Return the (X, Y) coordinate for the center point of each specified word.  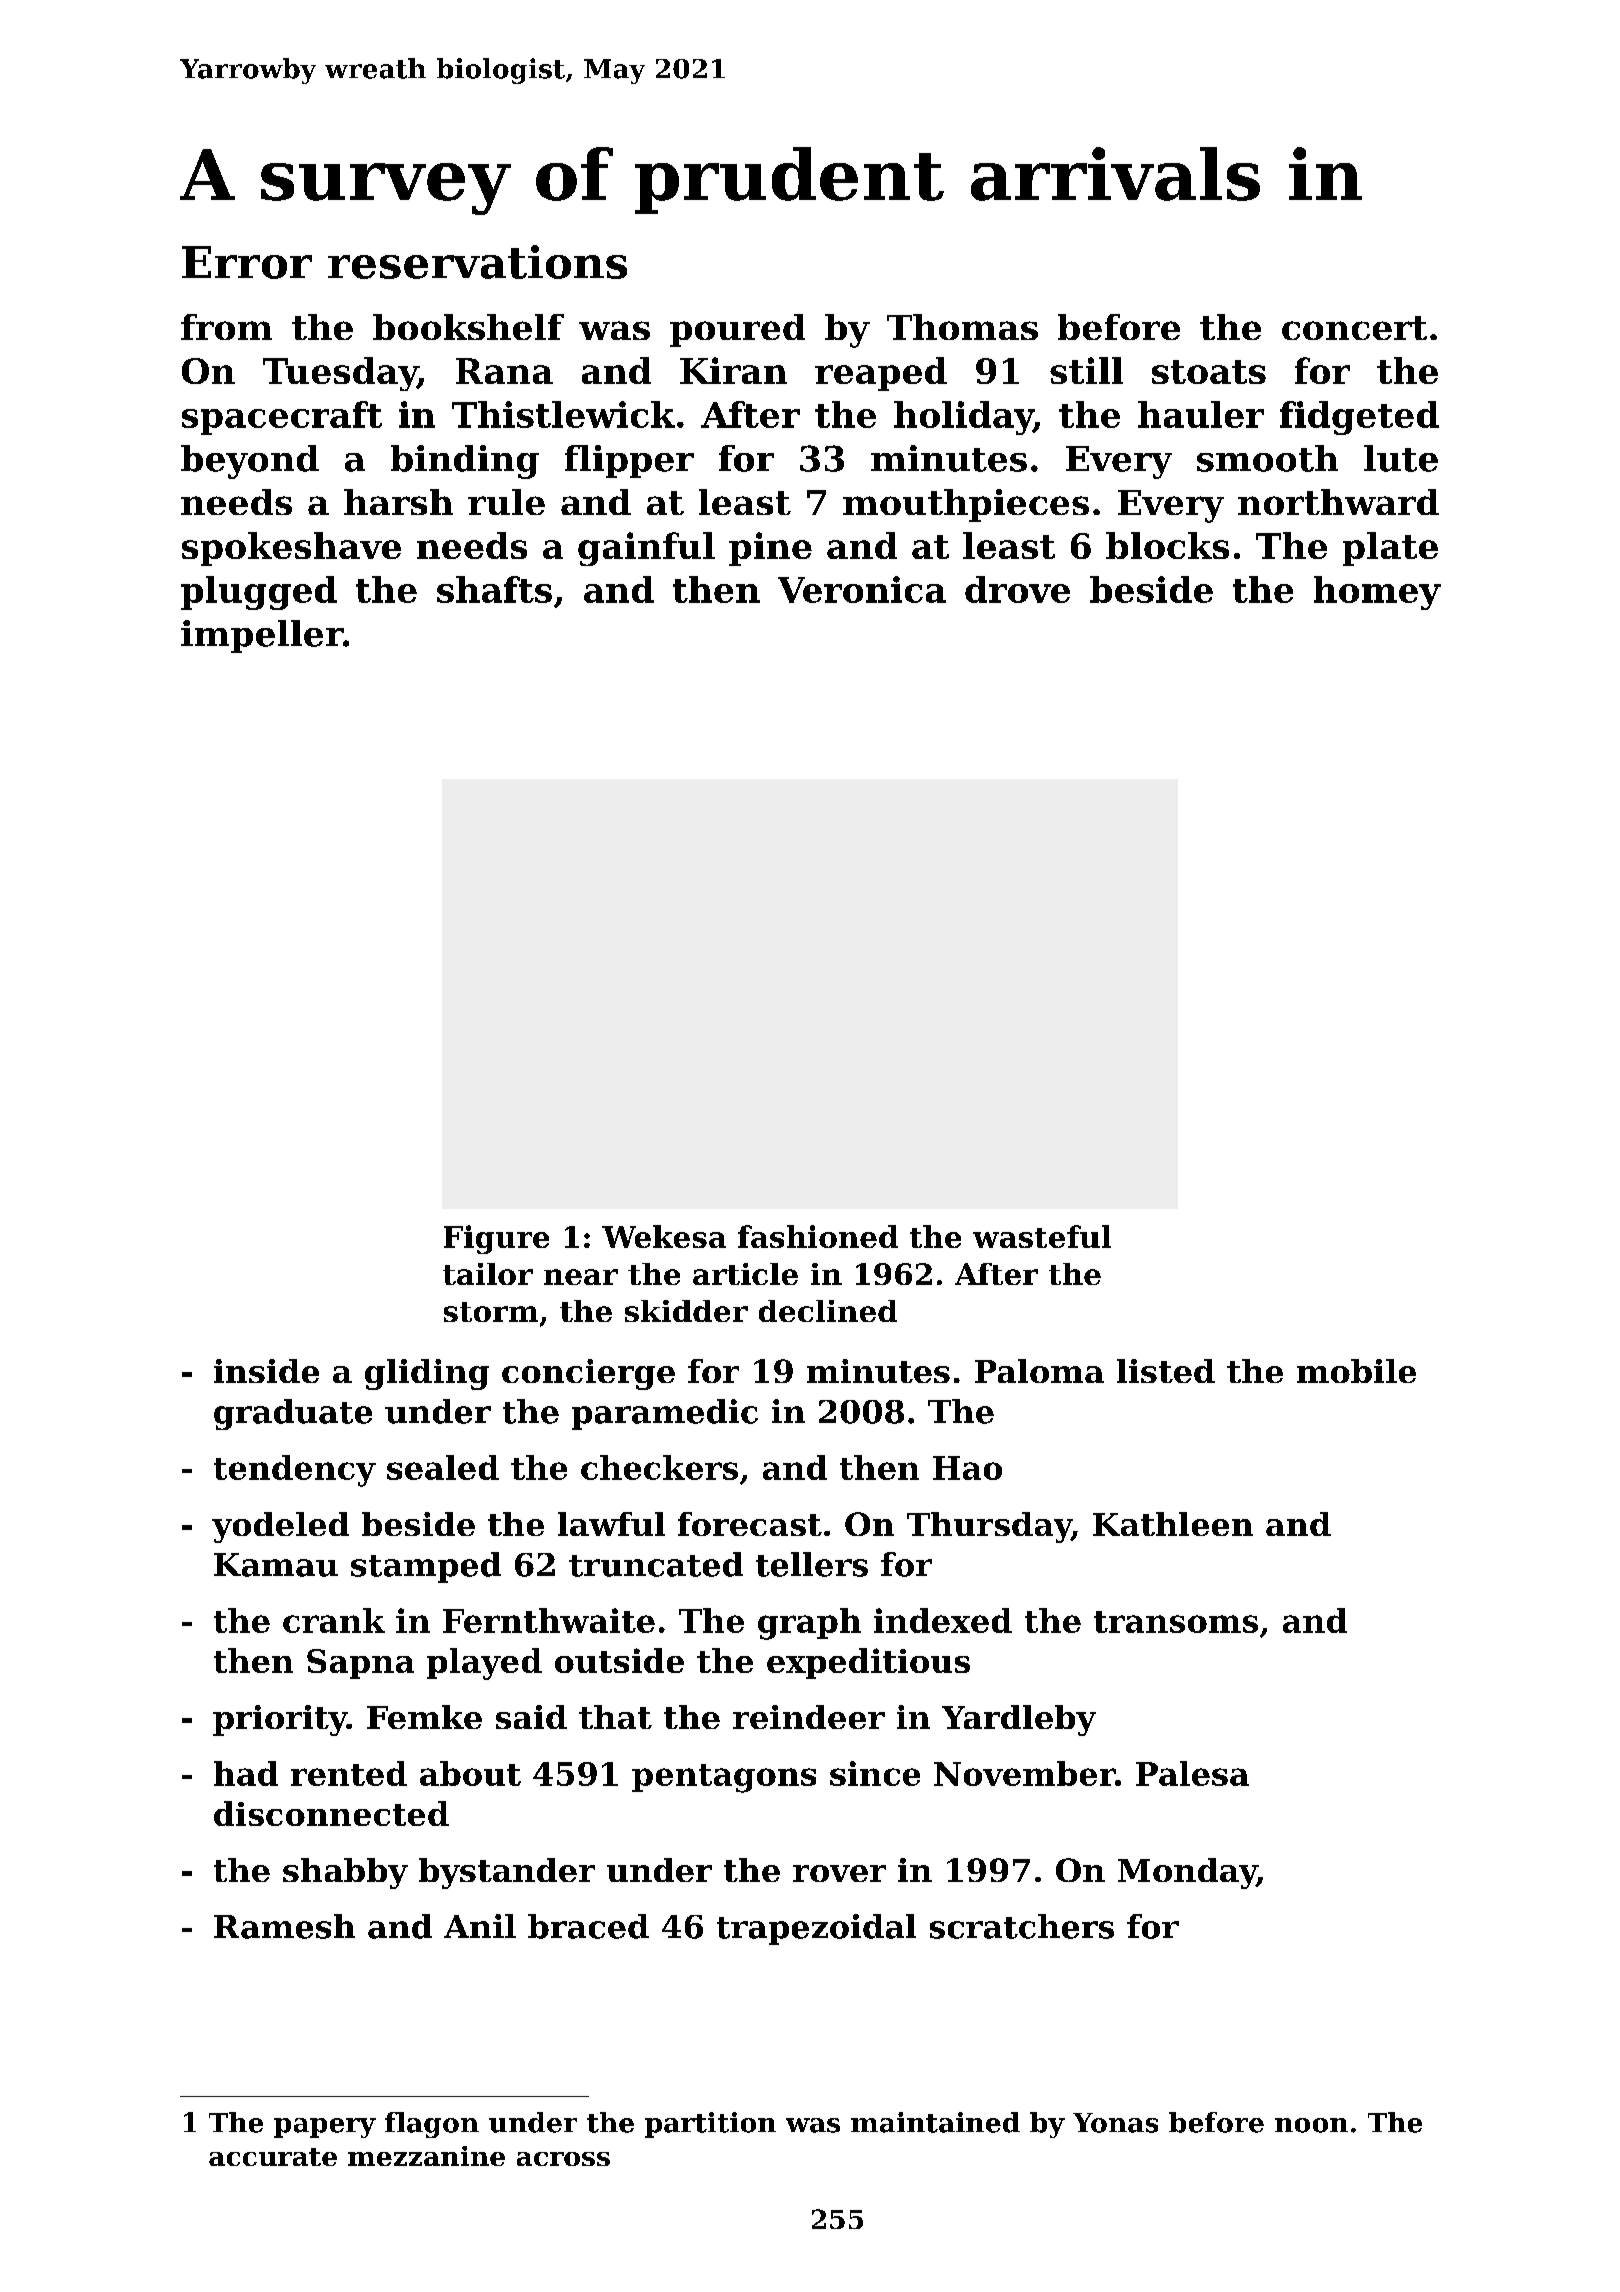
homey (1377, 593)
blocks (1167, 545)
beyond (250, 462)
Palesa (1192, 1773)
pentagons (724, 1778)
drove (1017, 589)
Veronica (862, 589)
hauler (1201, 414)
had (246, 1773)
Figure (496, 1239)
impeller (262, 636)
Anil (480, 1926)
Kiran (733, 370)
